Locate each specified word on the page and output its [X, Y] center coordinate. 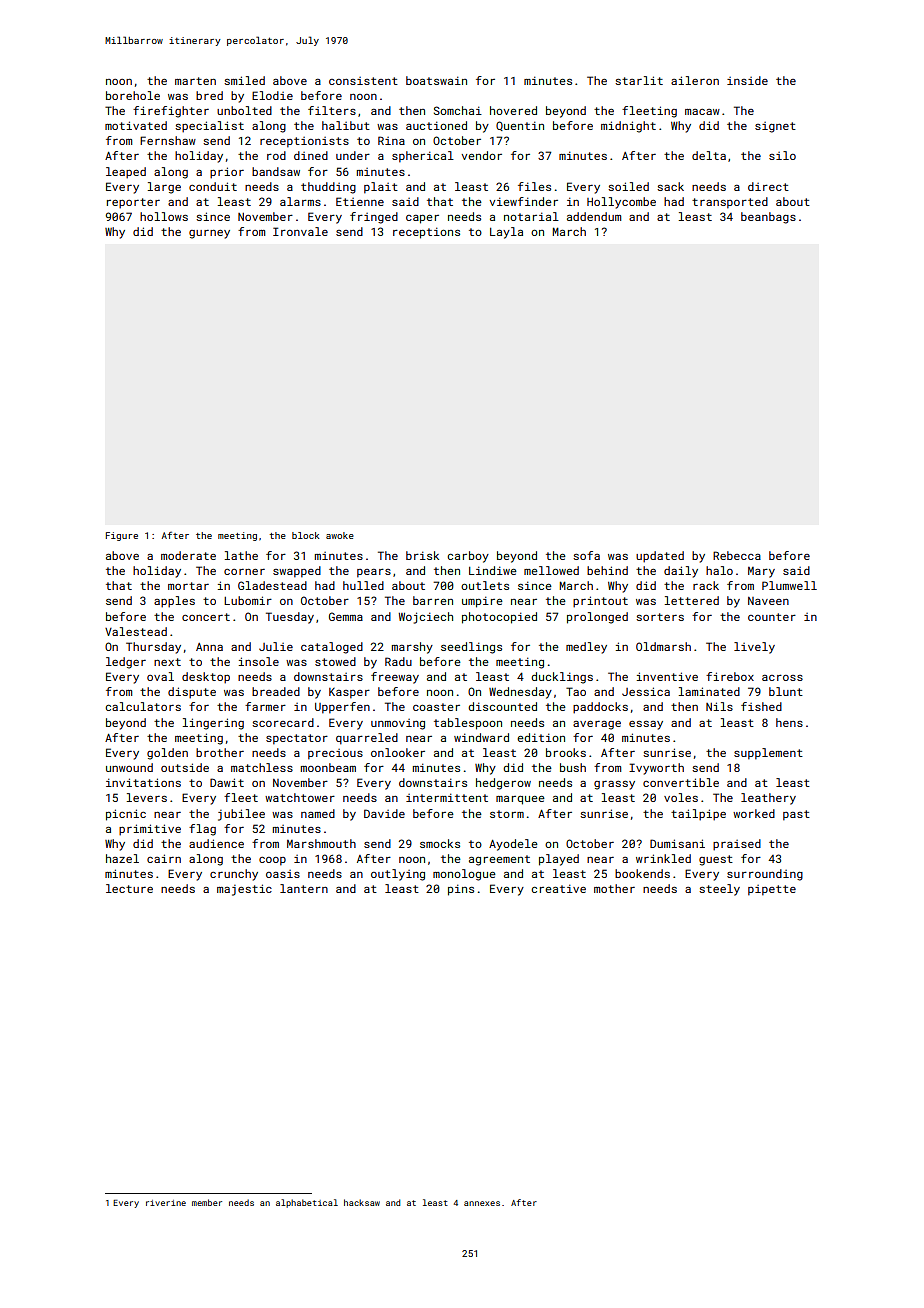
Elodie [272, 95]
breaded [276, 691]
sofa [586, 555]
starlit [639, 80]
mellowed [551, 570]
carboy [468, 557]
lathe [241, 555]
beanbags [768, 218]
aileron [695, 80]
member [207, 1202]
